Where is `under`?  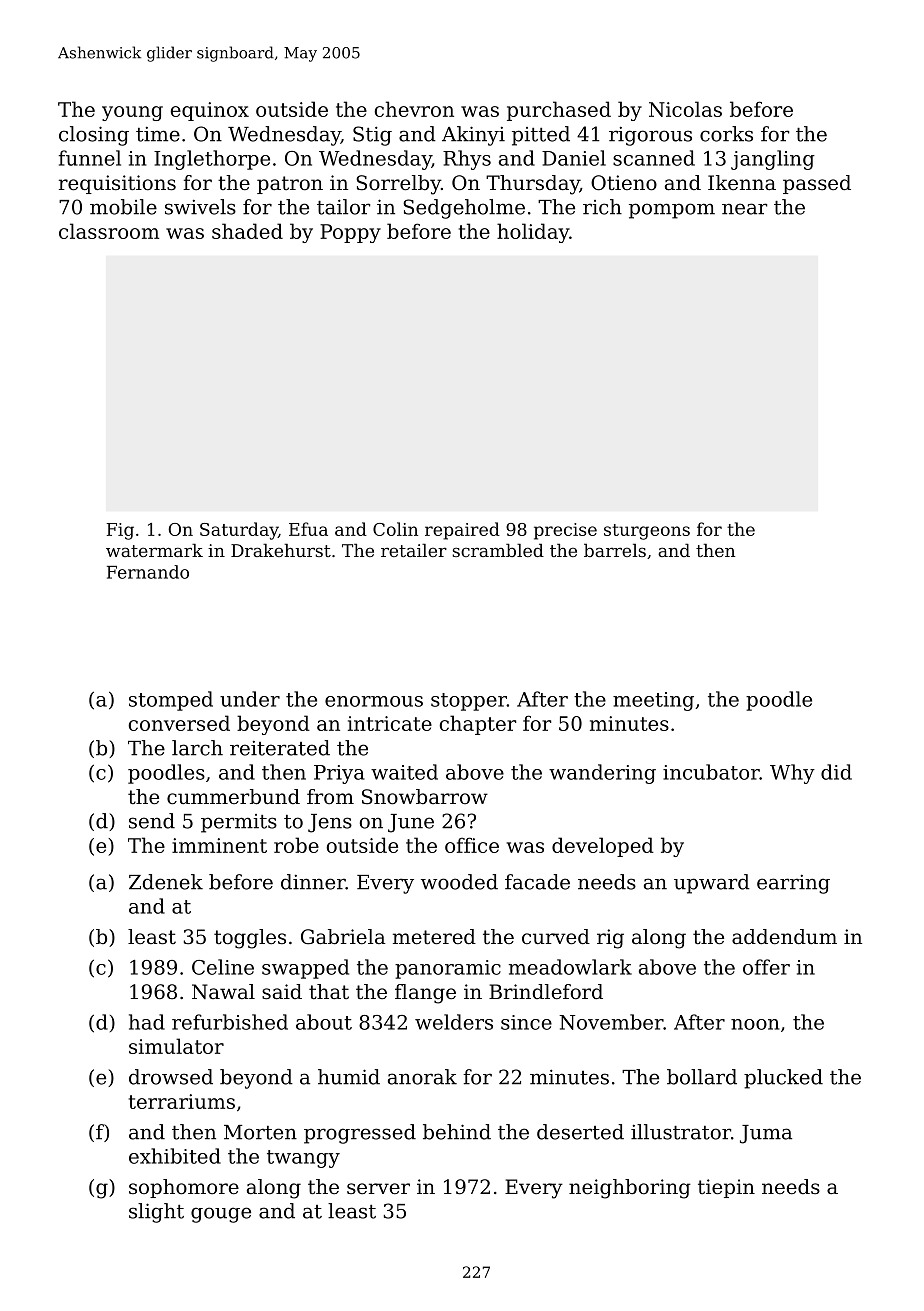
under is located at coordinates (250, 699).
